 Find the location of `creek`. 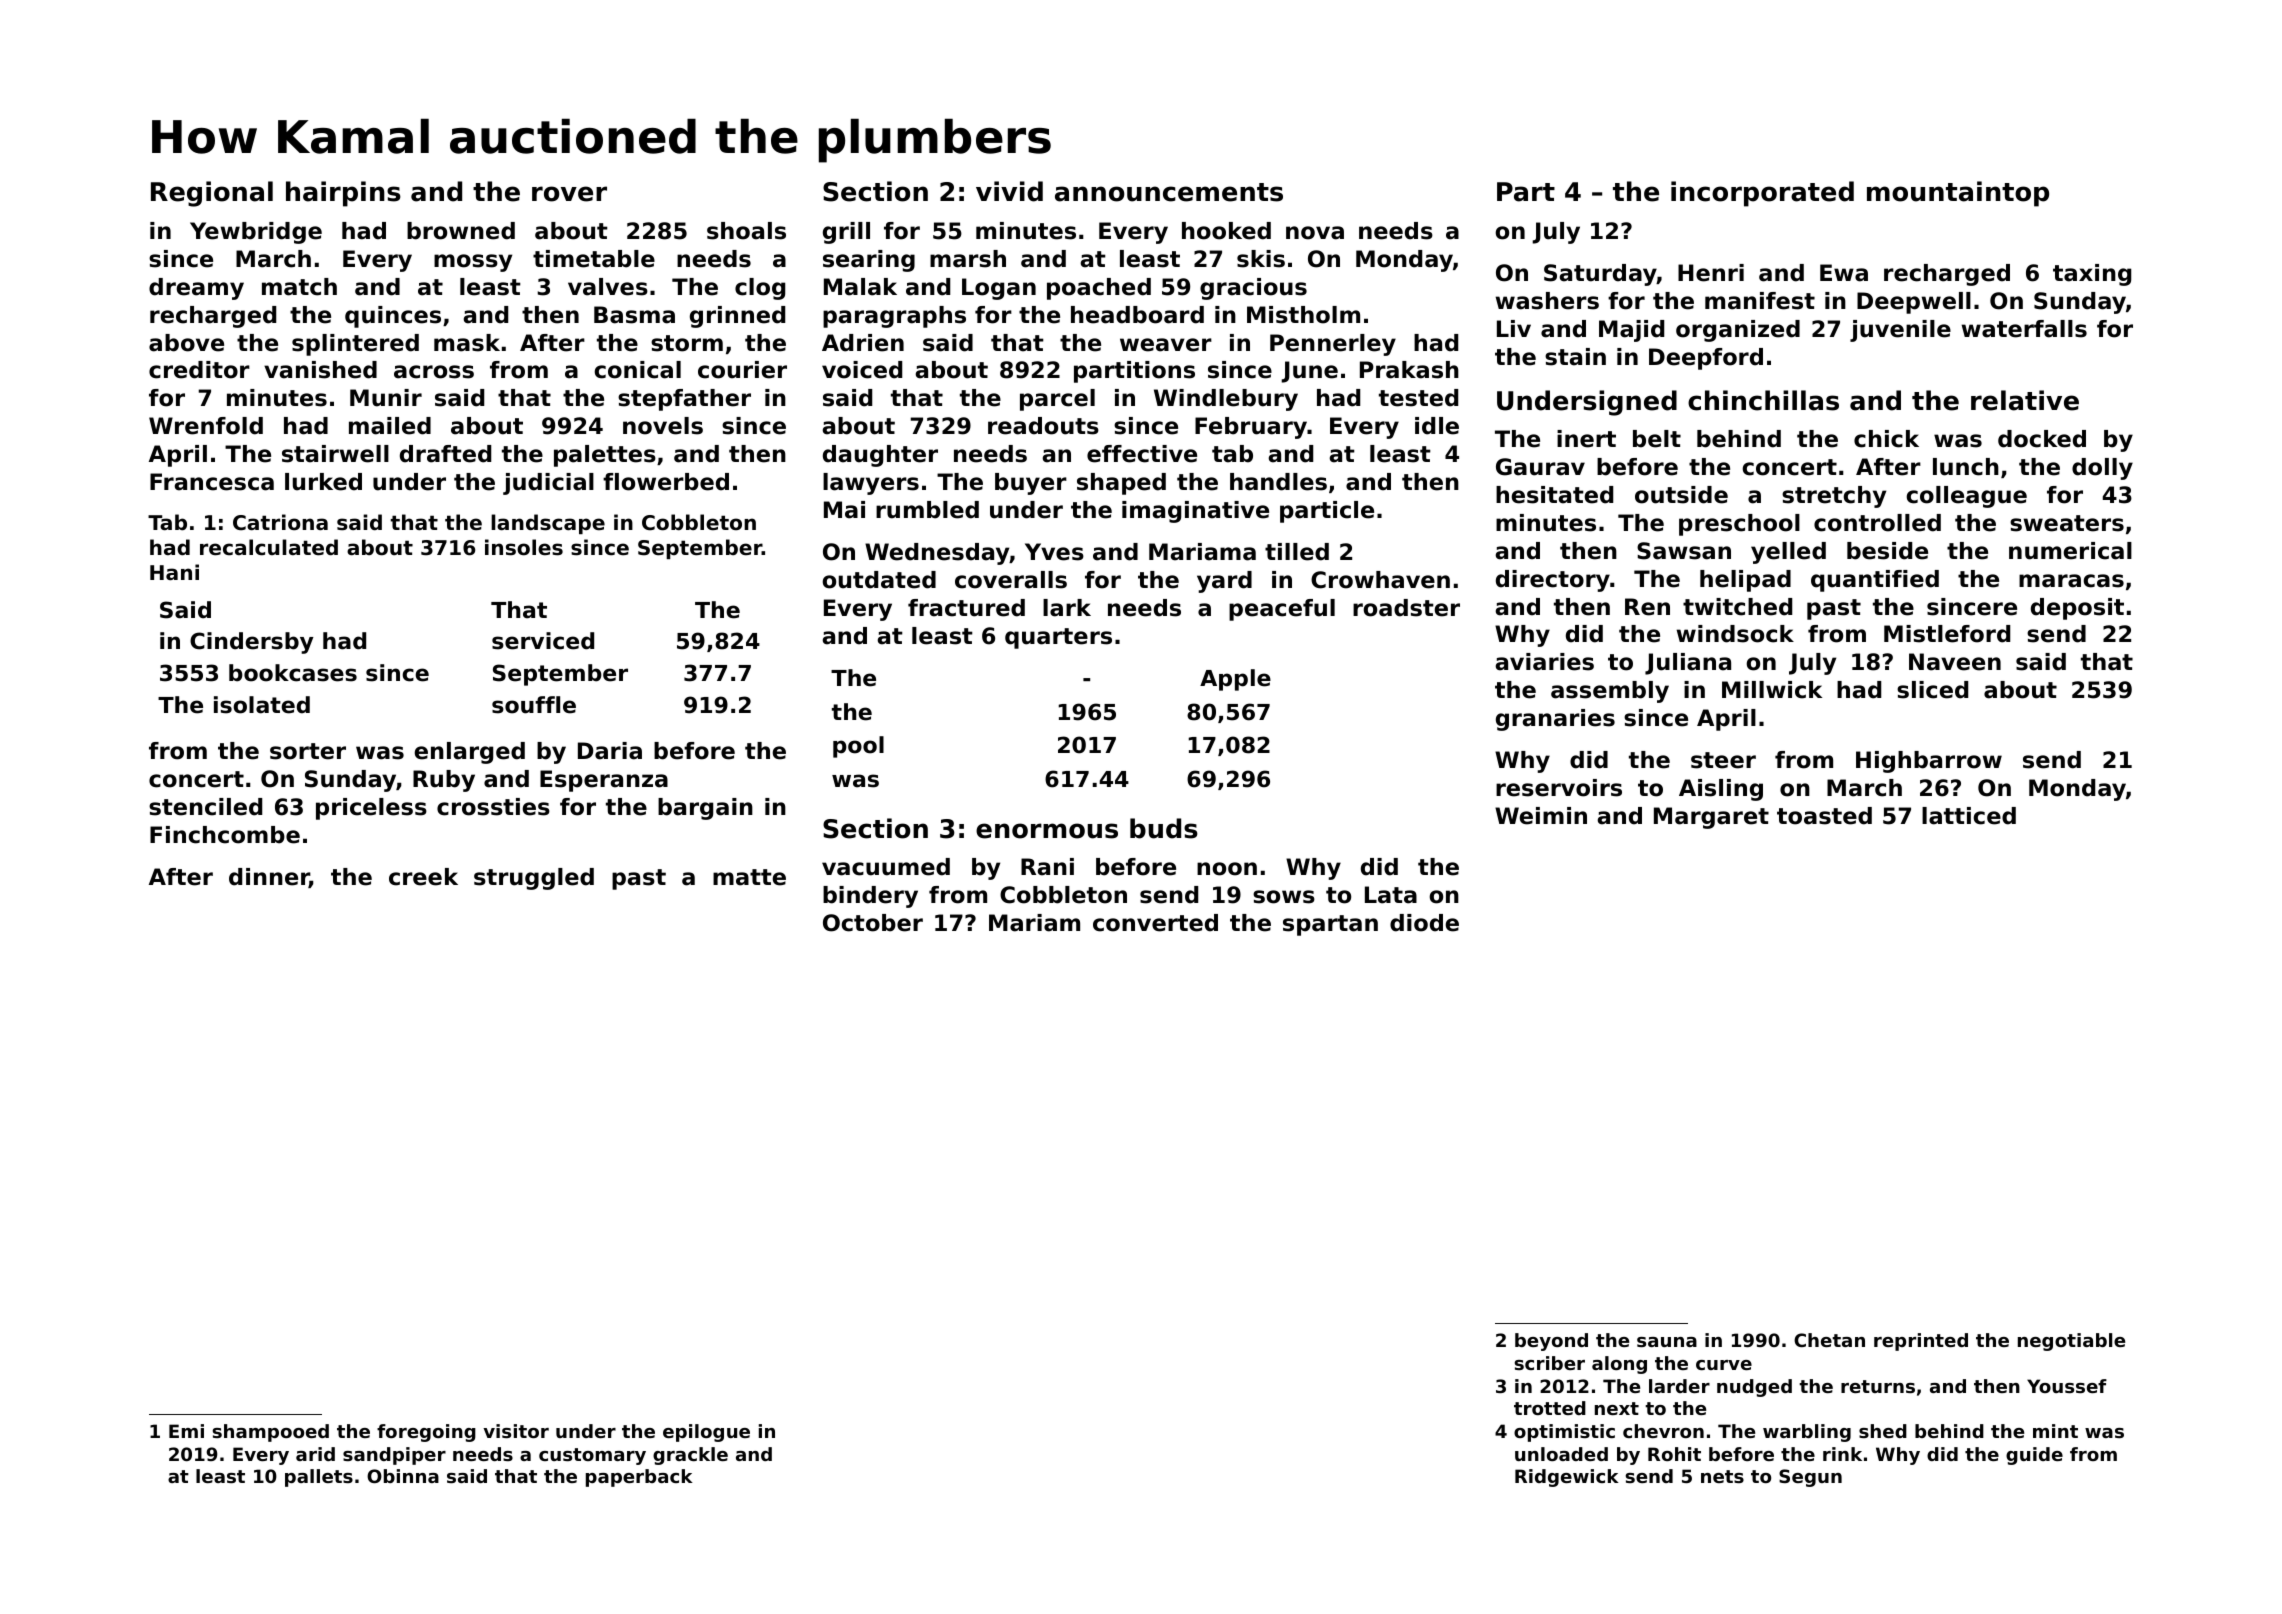

creek is located at coordinates (423, 877).
